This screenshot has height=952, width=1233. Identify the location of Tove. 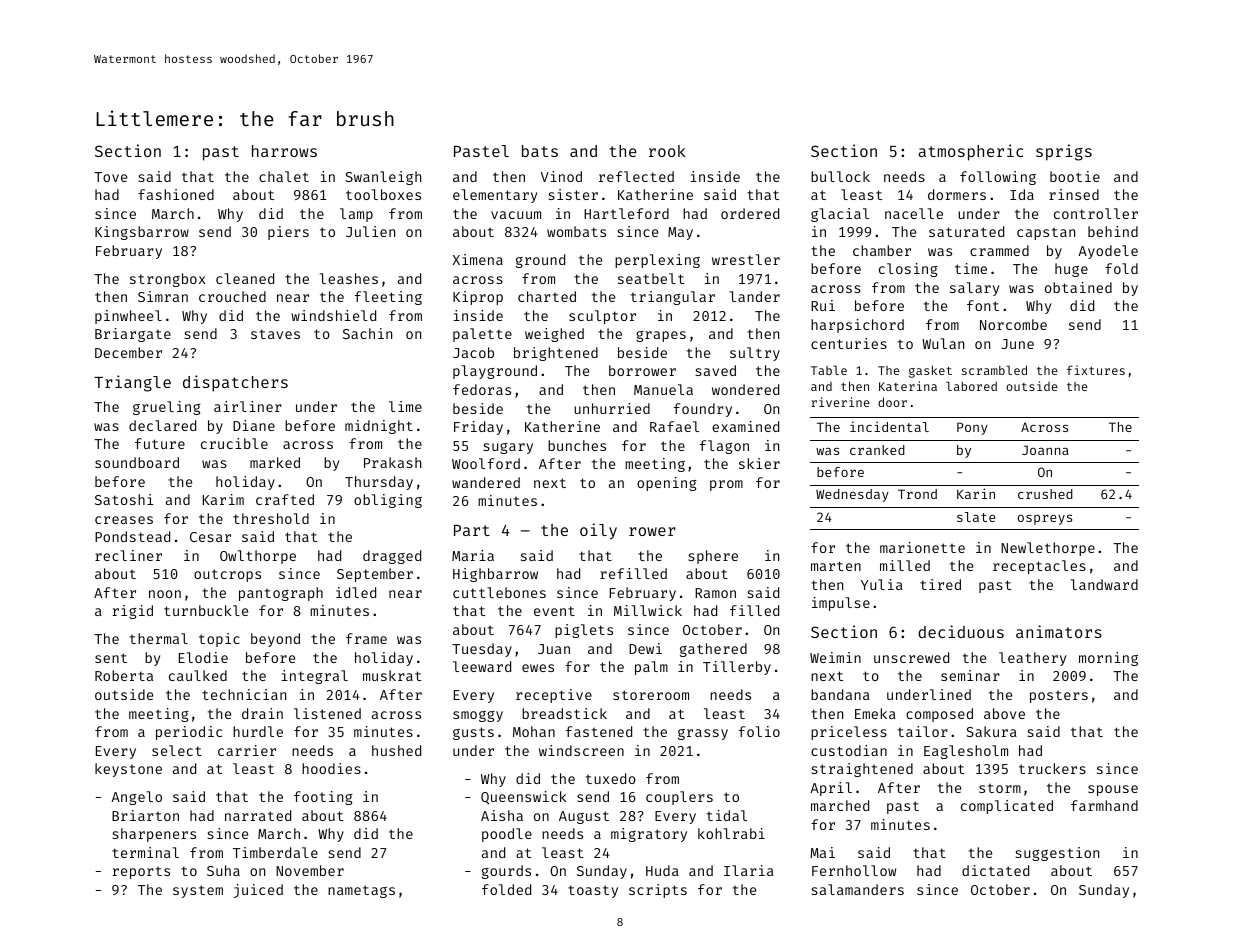
(110, 177).
